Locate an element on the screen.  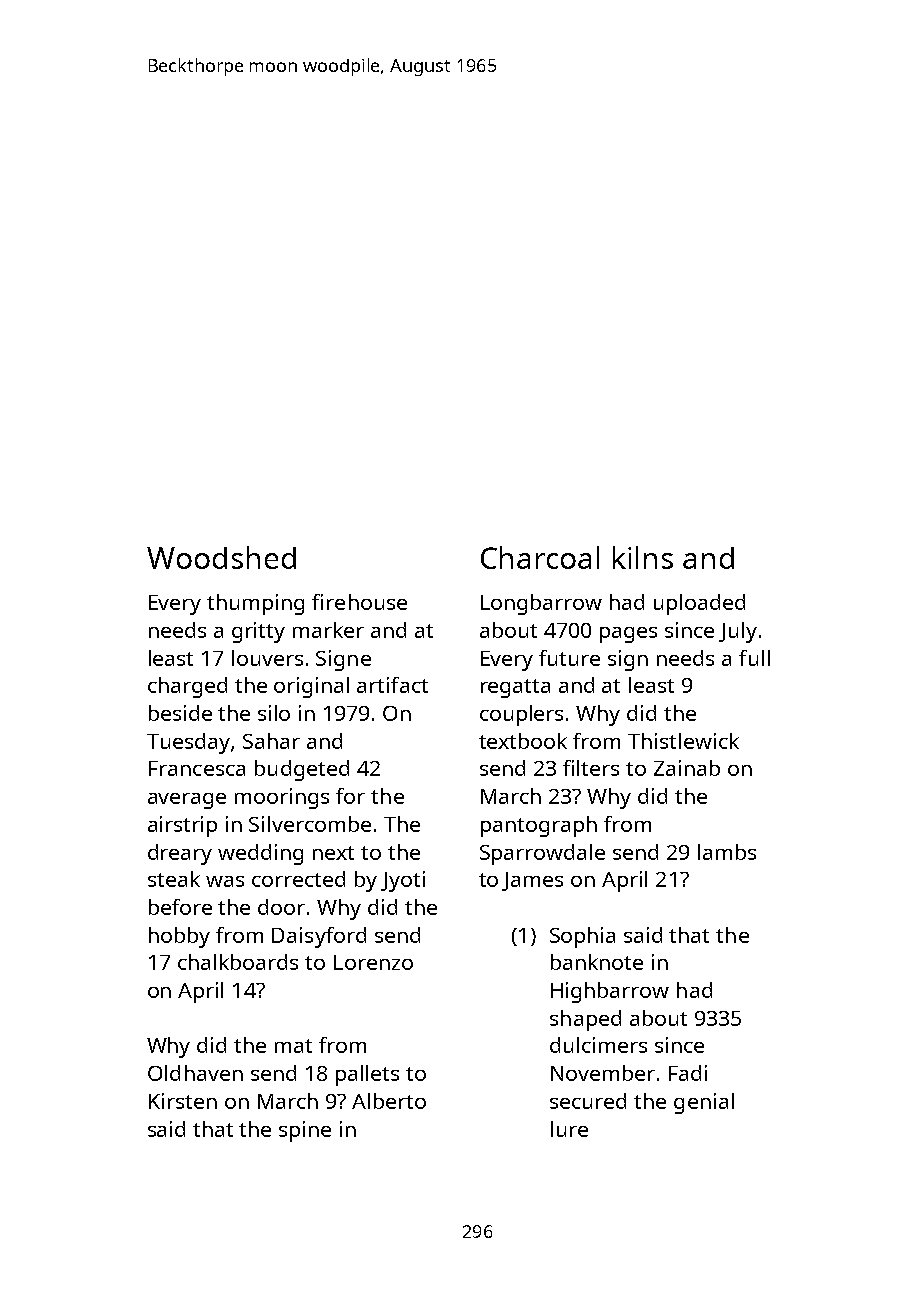
Highbarrow is located at coordinates (610, 992).
